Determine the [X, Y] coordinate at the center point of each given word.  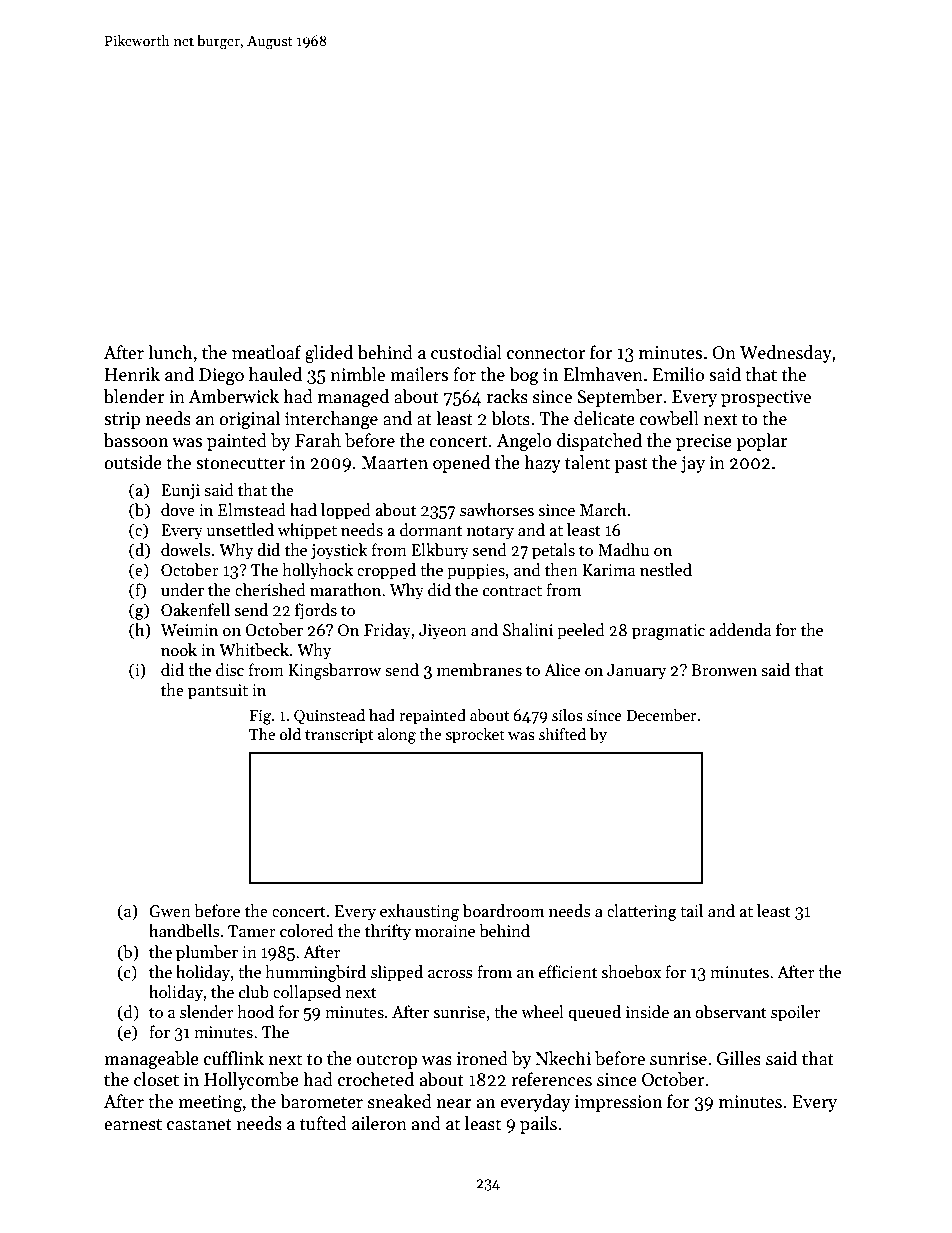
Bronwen [724, 670]
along [397, 736]
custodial [466, 352]
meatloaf [267, 352]
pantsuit [218, 692]
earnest [133, 1125]
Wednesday [786, 354]
